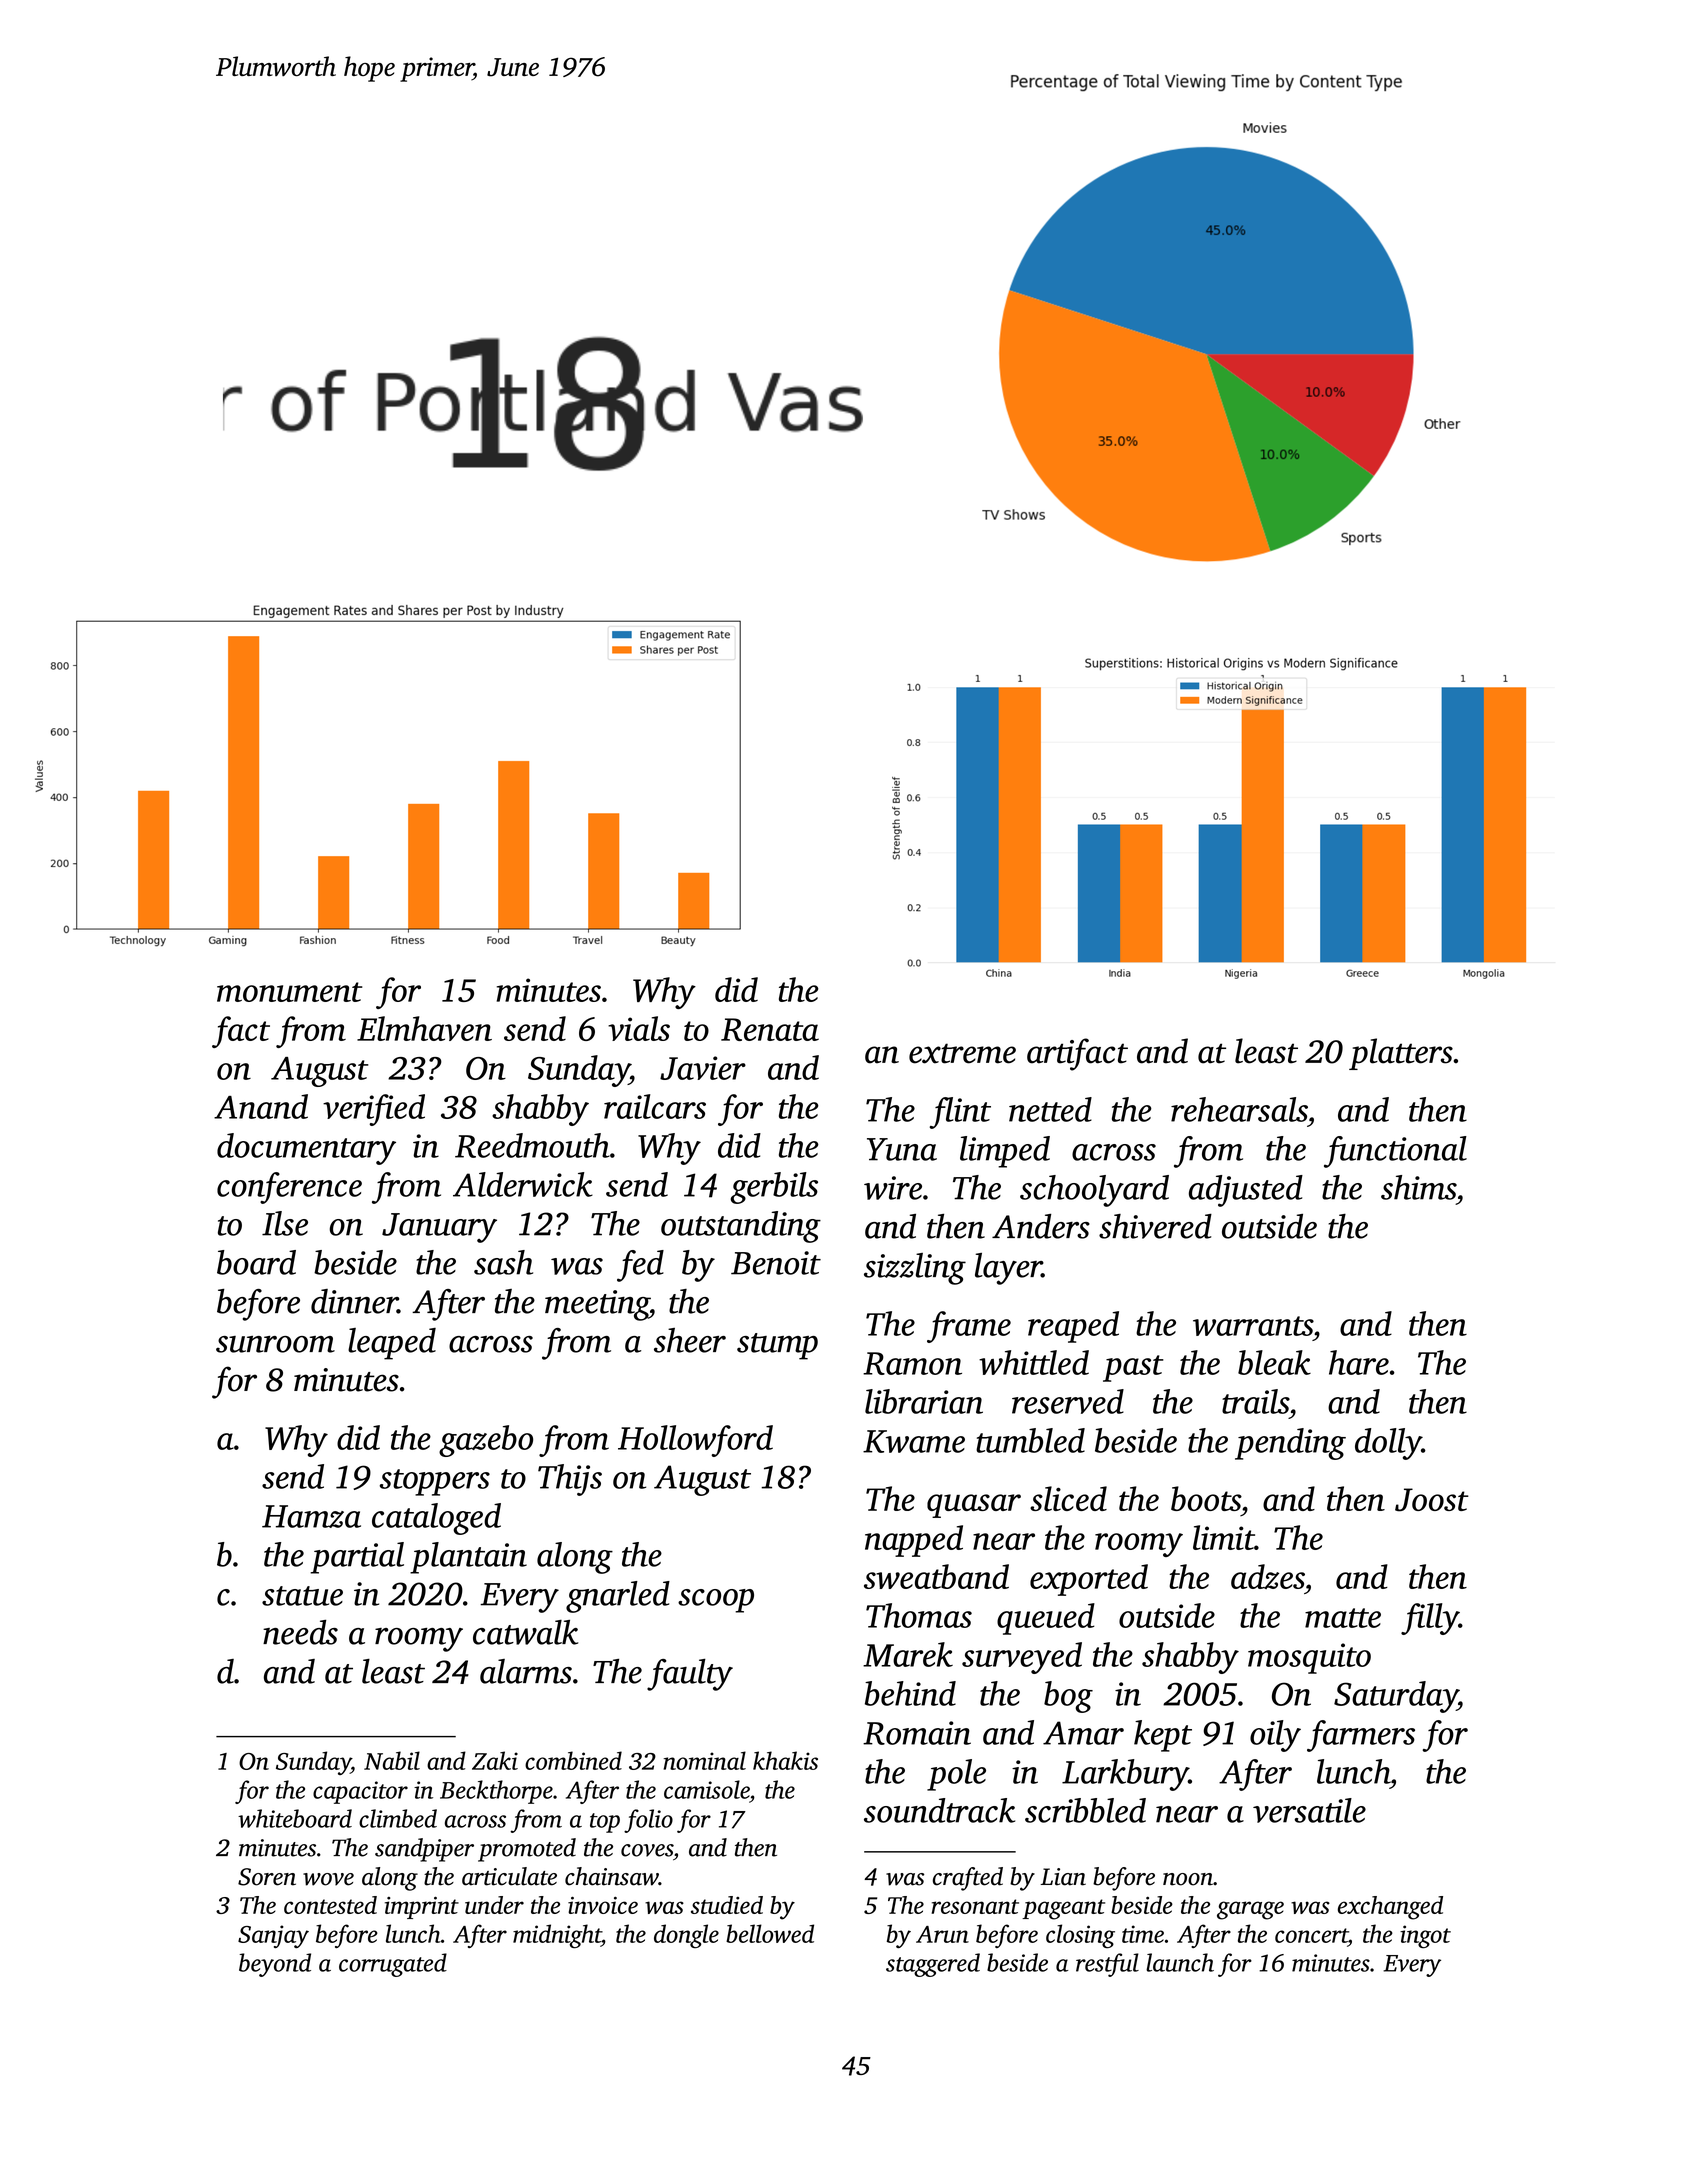 The image size is (1683, 2178). Describe the element at coordinates (392, 1344) in the screenshot. I see `leaped` at that location.
